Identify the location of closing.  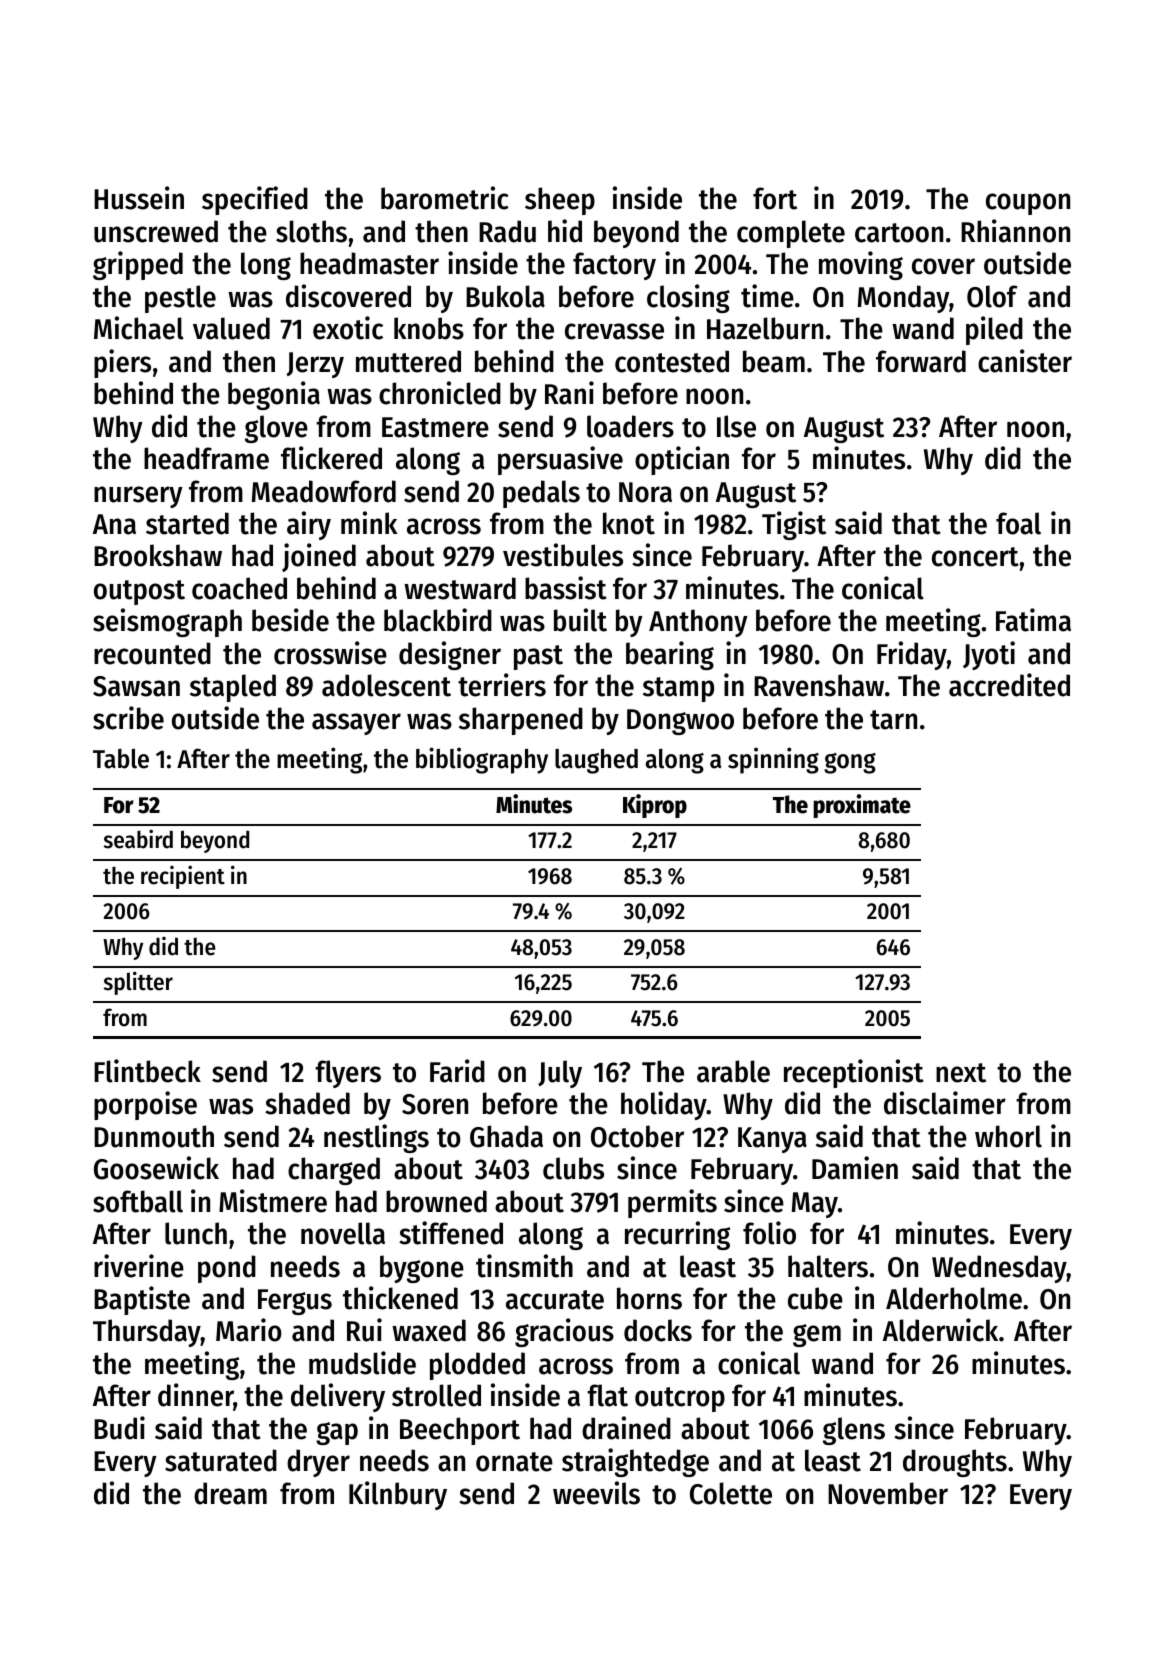
(688, 298).
